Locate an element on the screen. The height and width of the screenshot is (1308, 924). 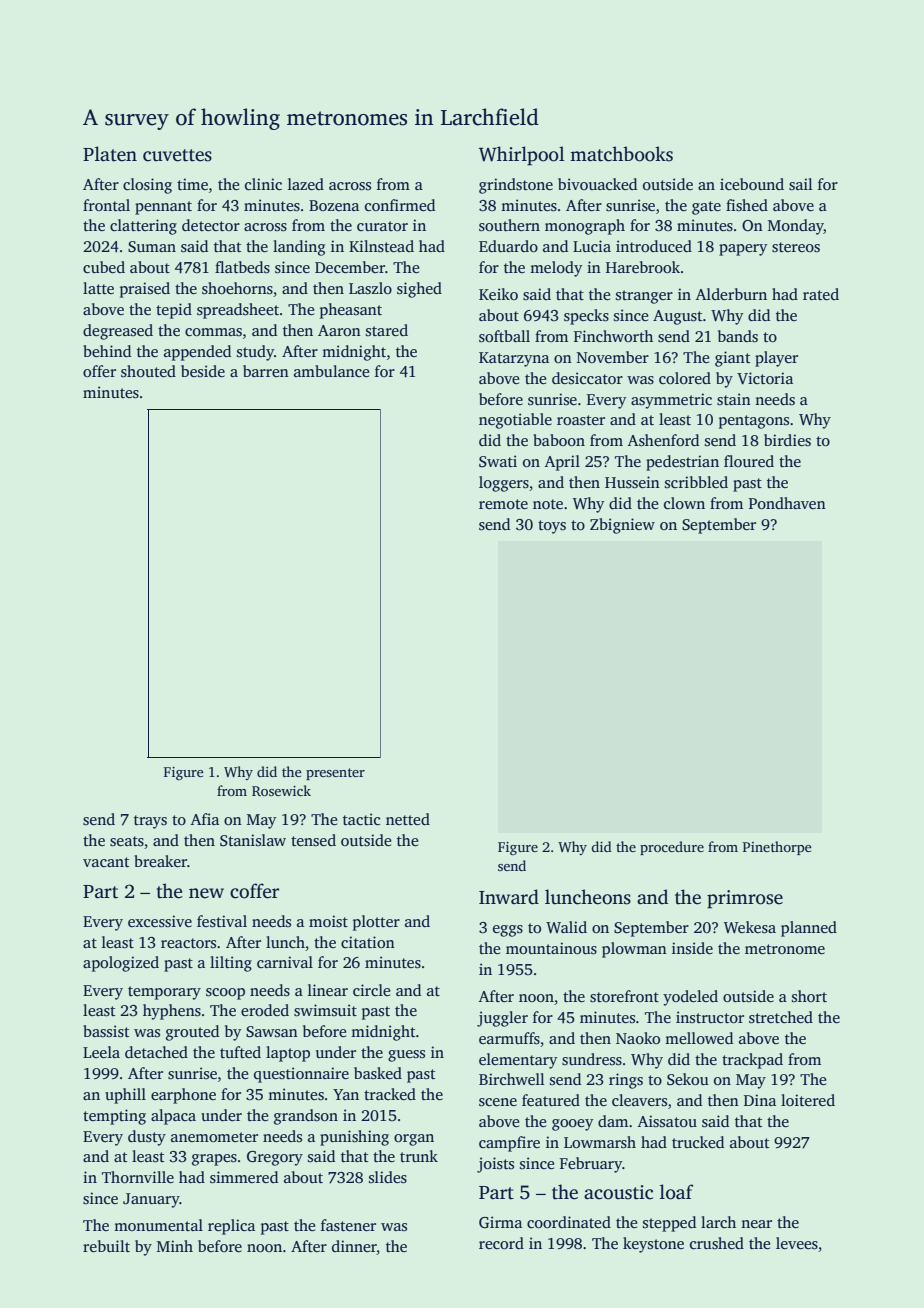
Rosewick is located at coordinates (281, 790).
